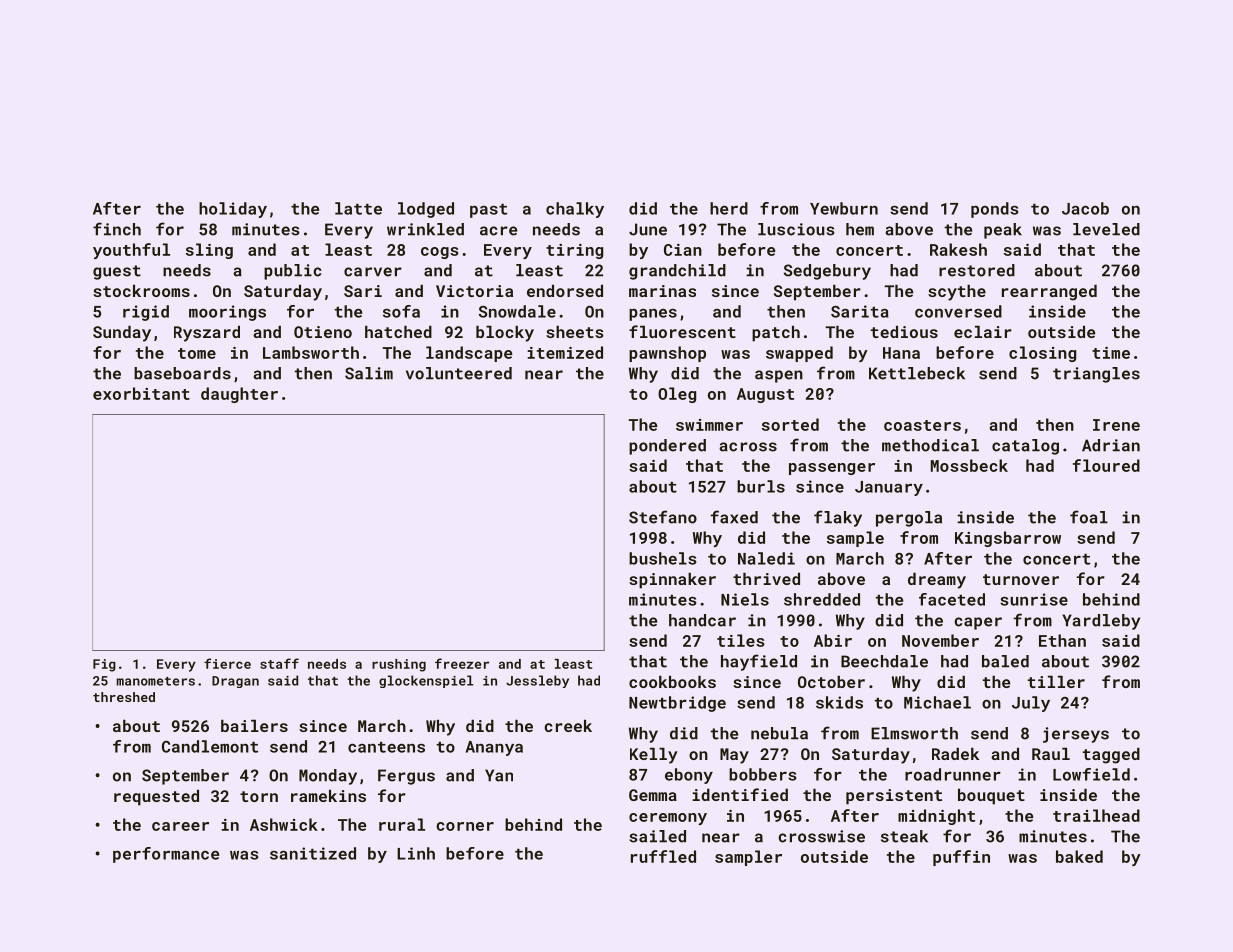 The height and width of the image is (952, 1233). I want to click on Newtbridge, so click(677, 704).
